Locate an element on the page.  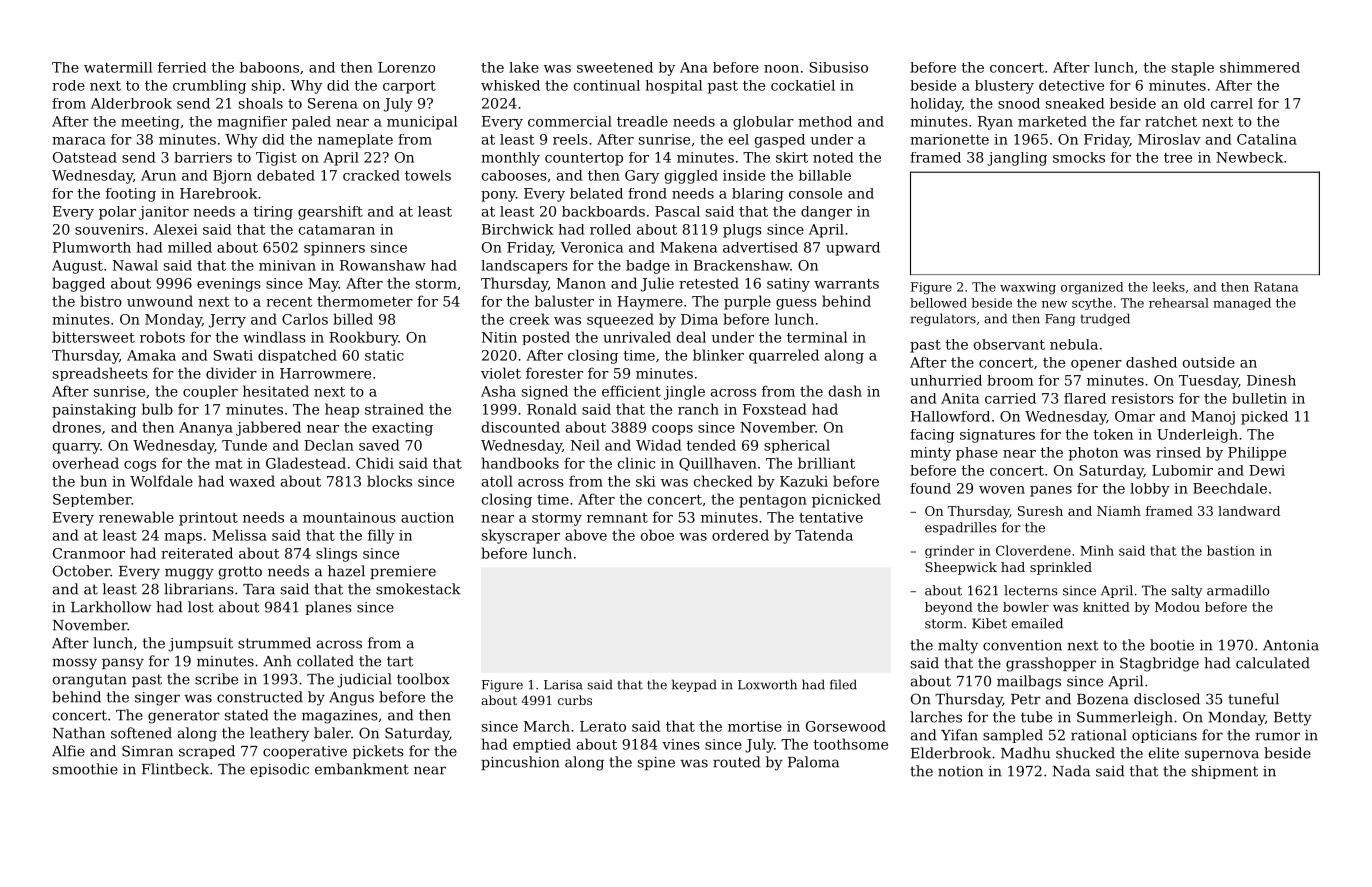
spinners is located at coordinates (334, 249).
